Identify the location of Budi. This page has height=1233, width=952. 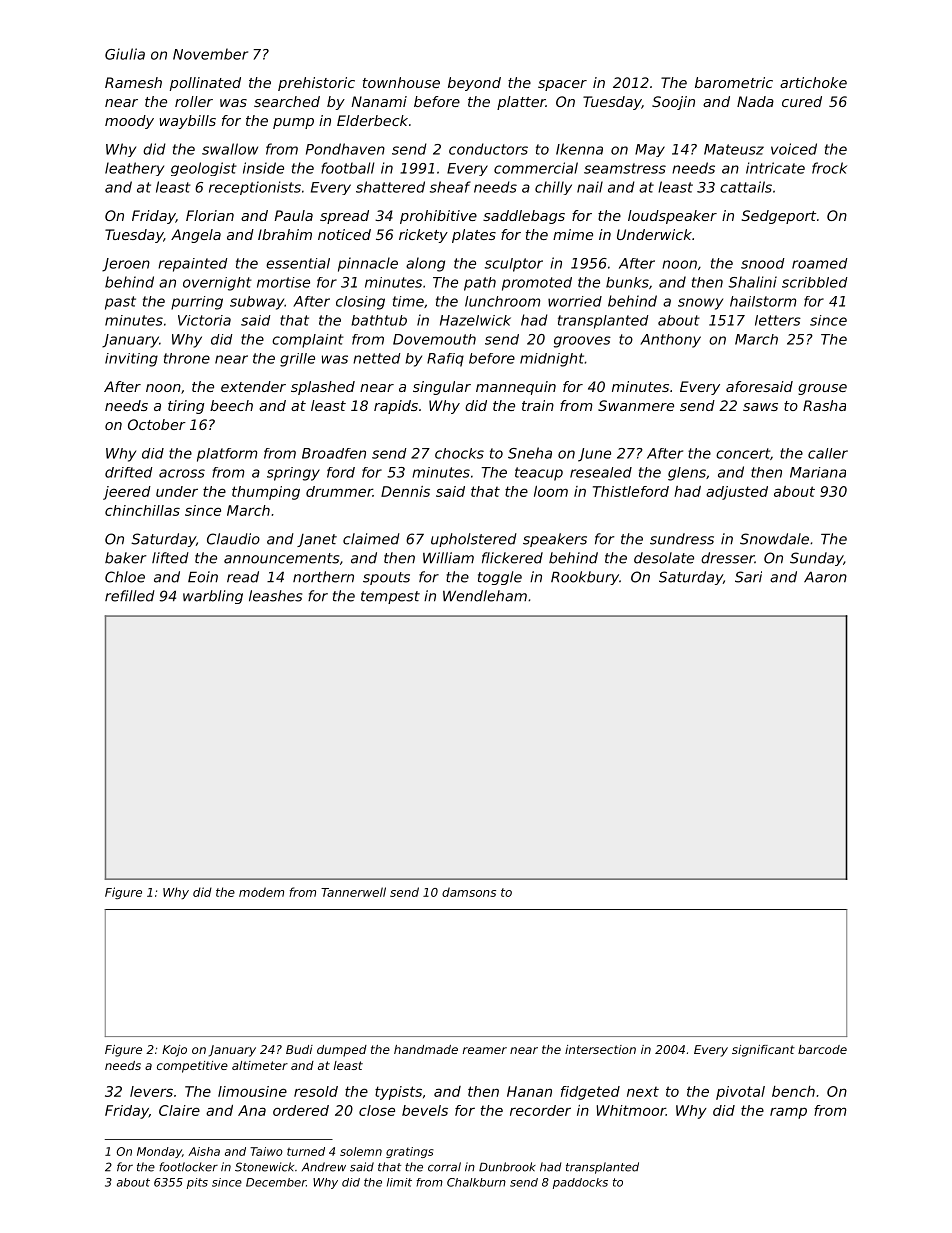
(299, 1049).
